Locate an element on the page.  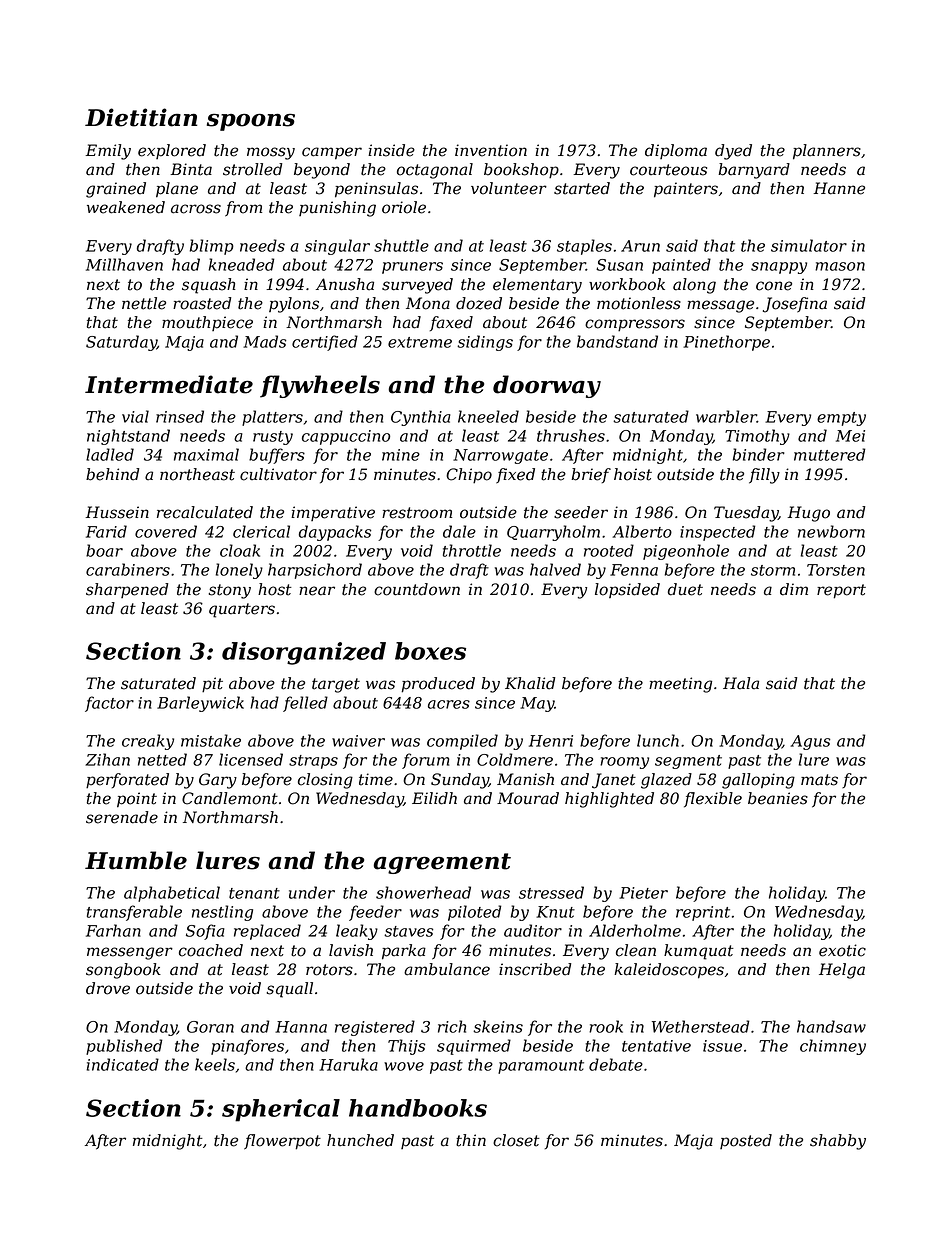
clean is located at coordinates (636, 950).
